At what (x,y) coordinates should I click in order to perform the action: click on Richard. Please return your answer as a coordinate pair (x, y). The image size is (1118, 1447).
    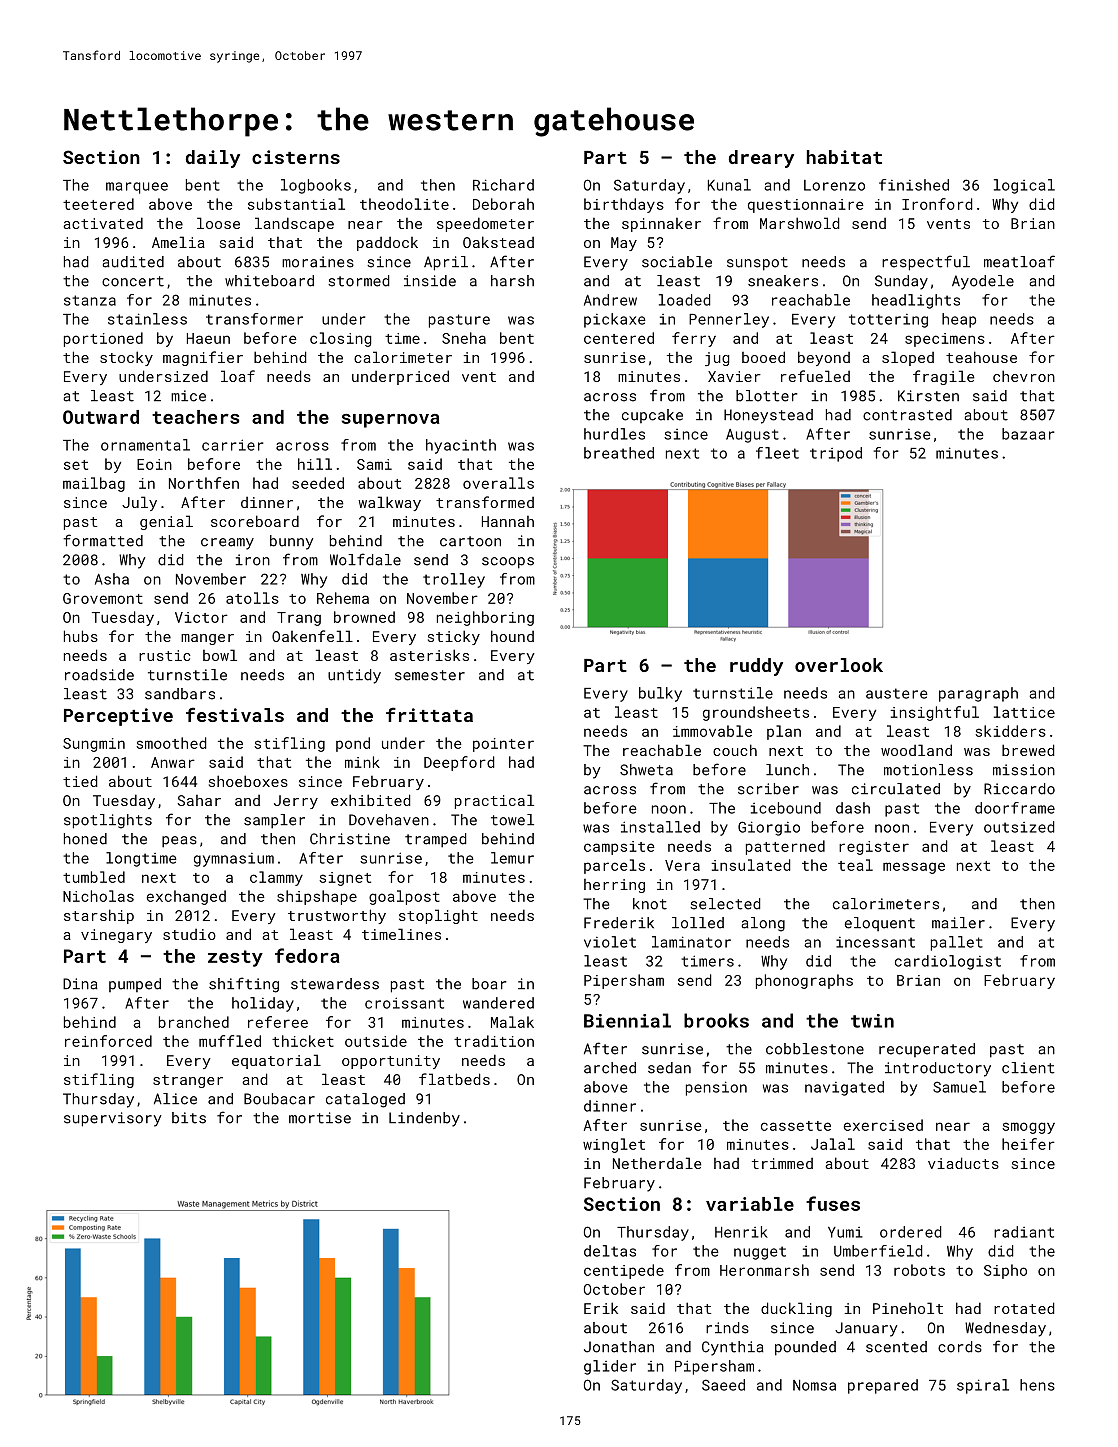
    Looking at the image, I should click on (503, 185).
